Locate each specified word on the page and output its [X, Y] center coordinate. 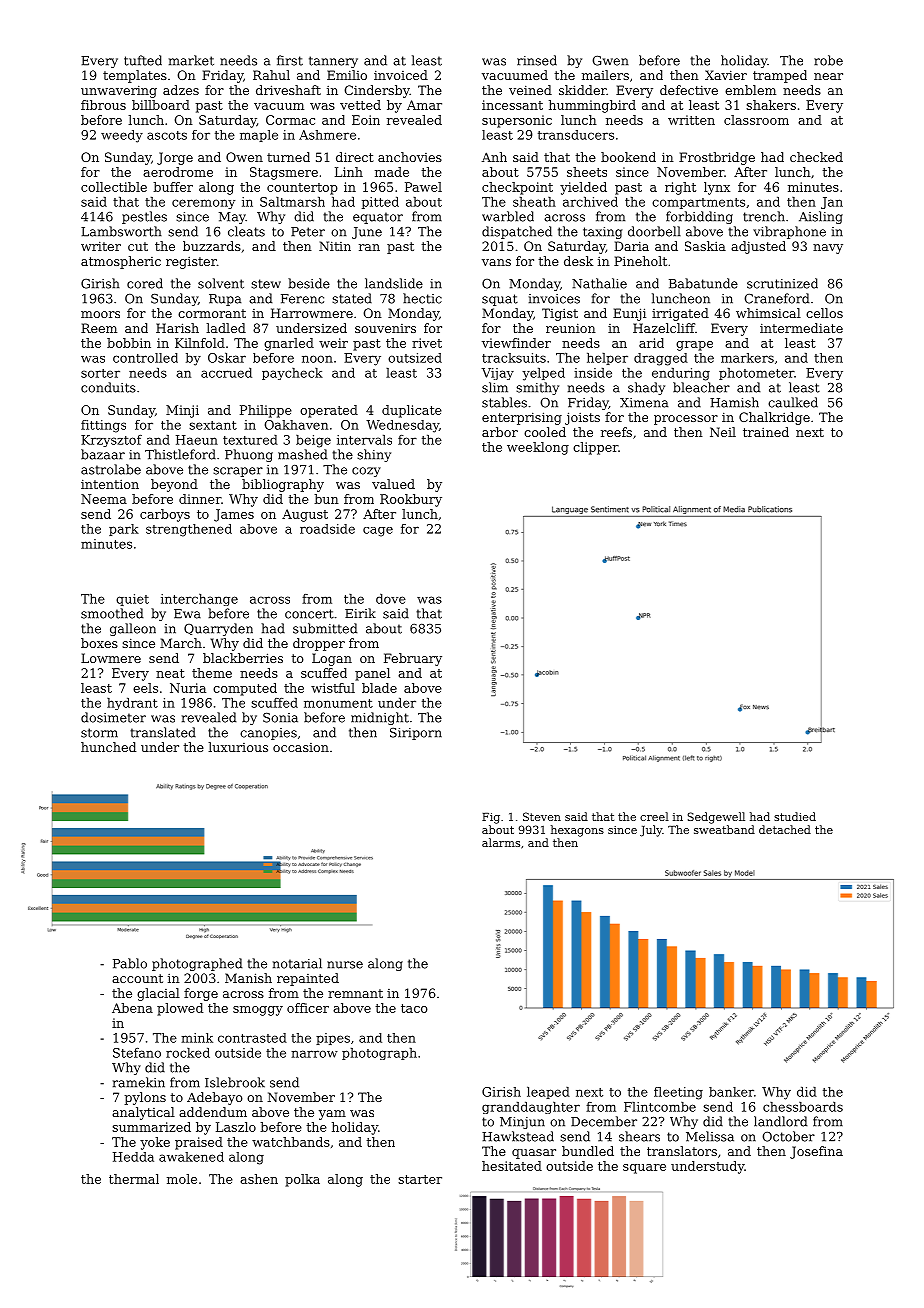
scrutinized [782, 283]
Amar [424, 105]
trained [766, 432]
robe [828, 60]
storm [99, 733]
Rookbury [411, 500]
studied [795, 816]
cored [145, 283]
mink [197, 1038]
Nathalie [599, 283]
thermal [134, 1179]
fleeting [678, 1093]
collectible [114, 187]
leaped [548, 1093]
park [124, 530]
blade [379, 688]
